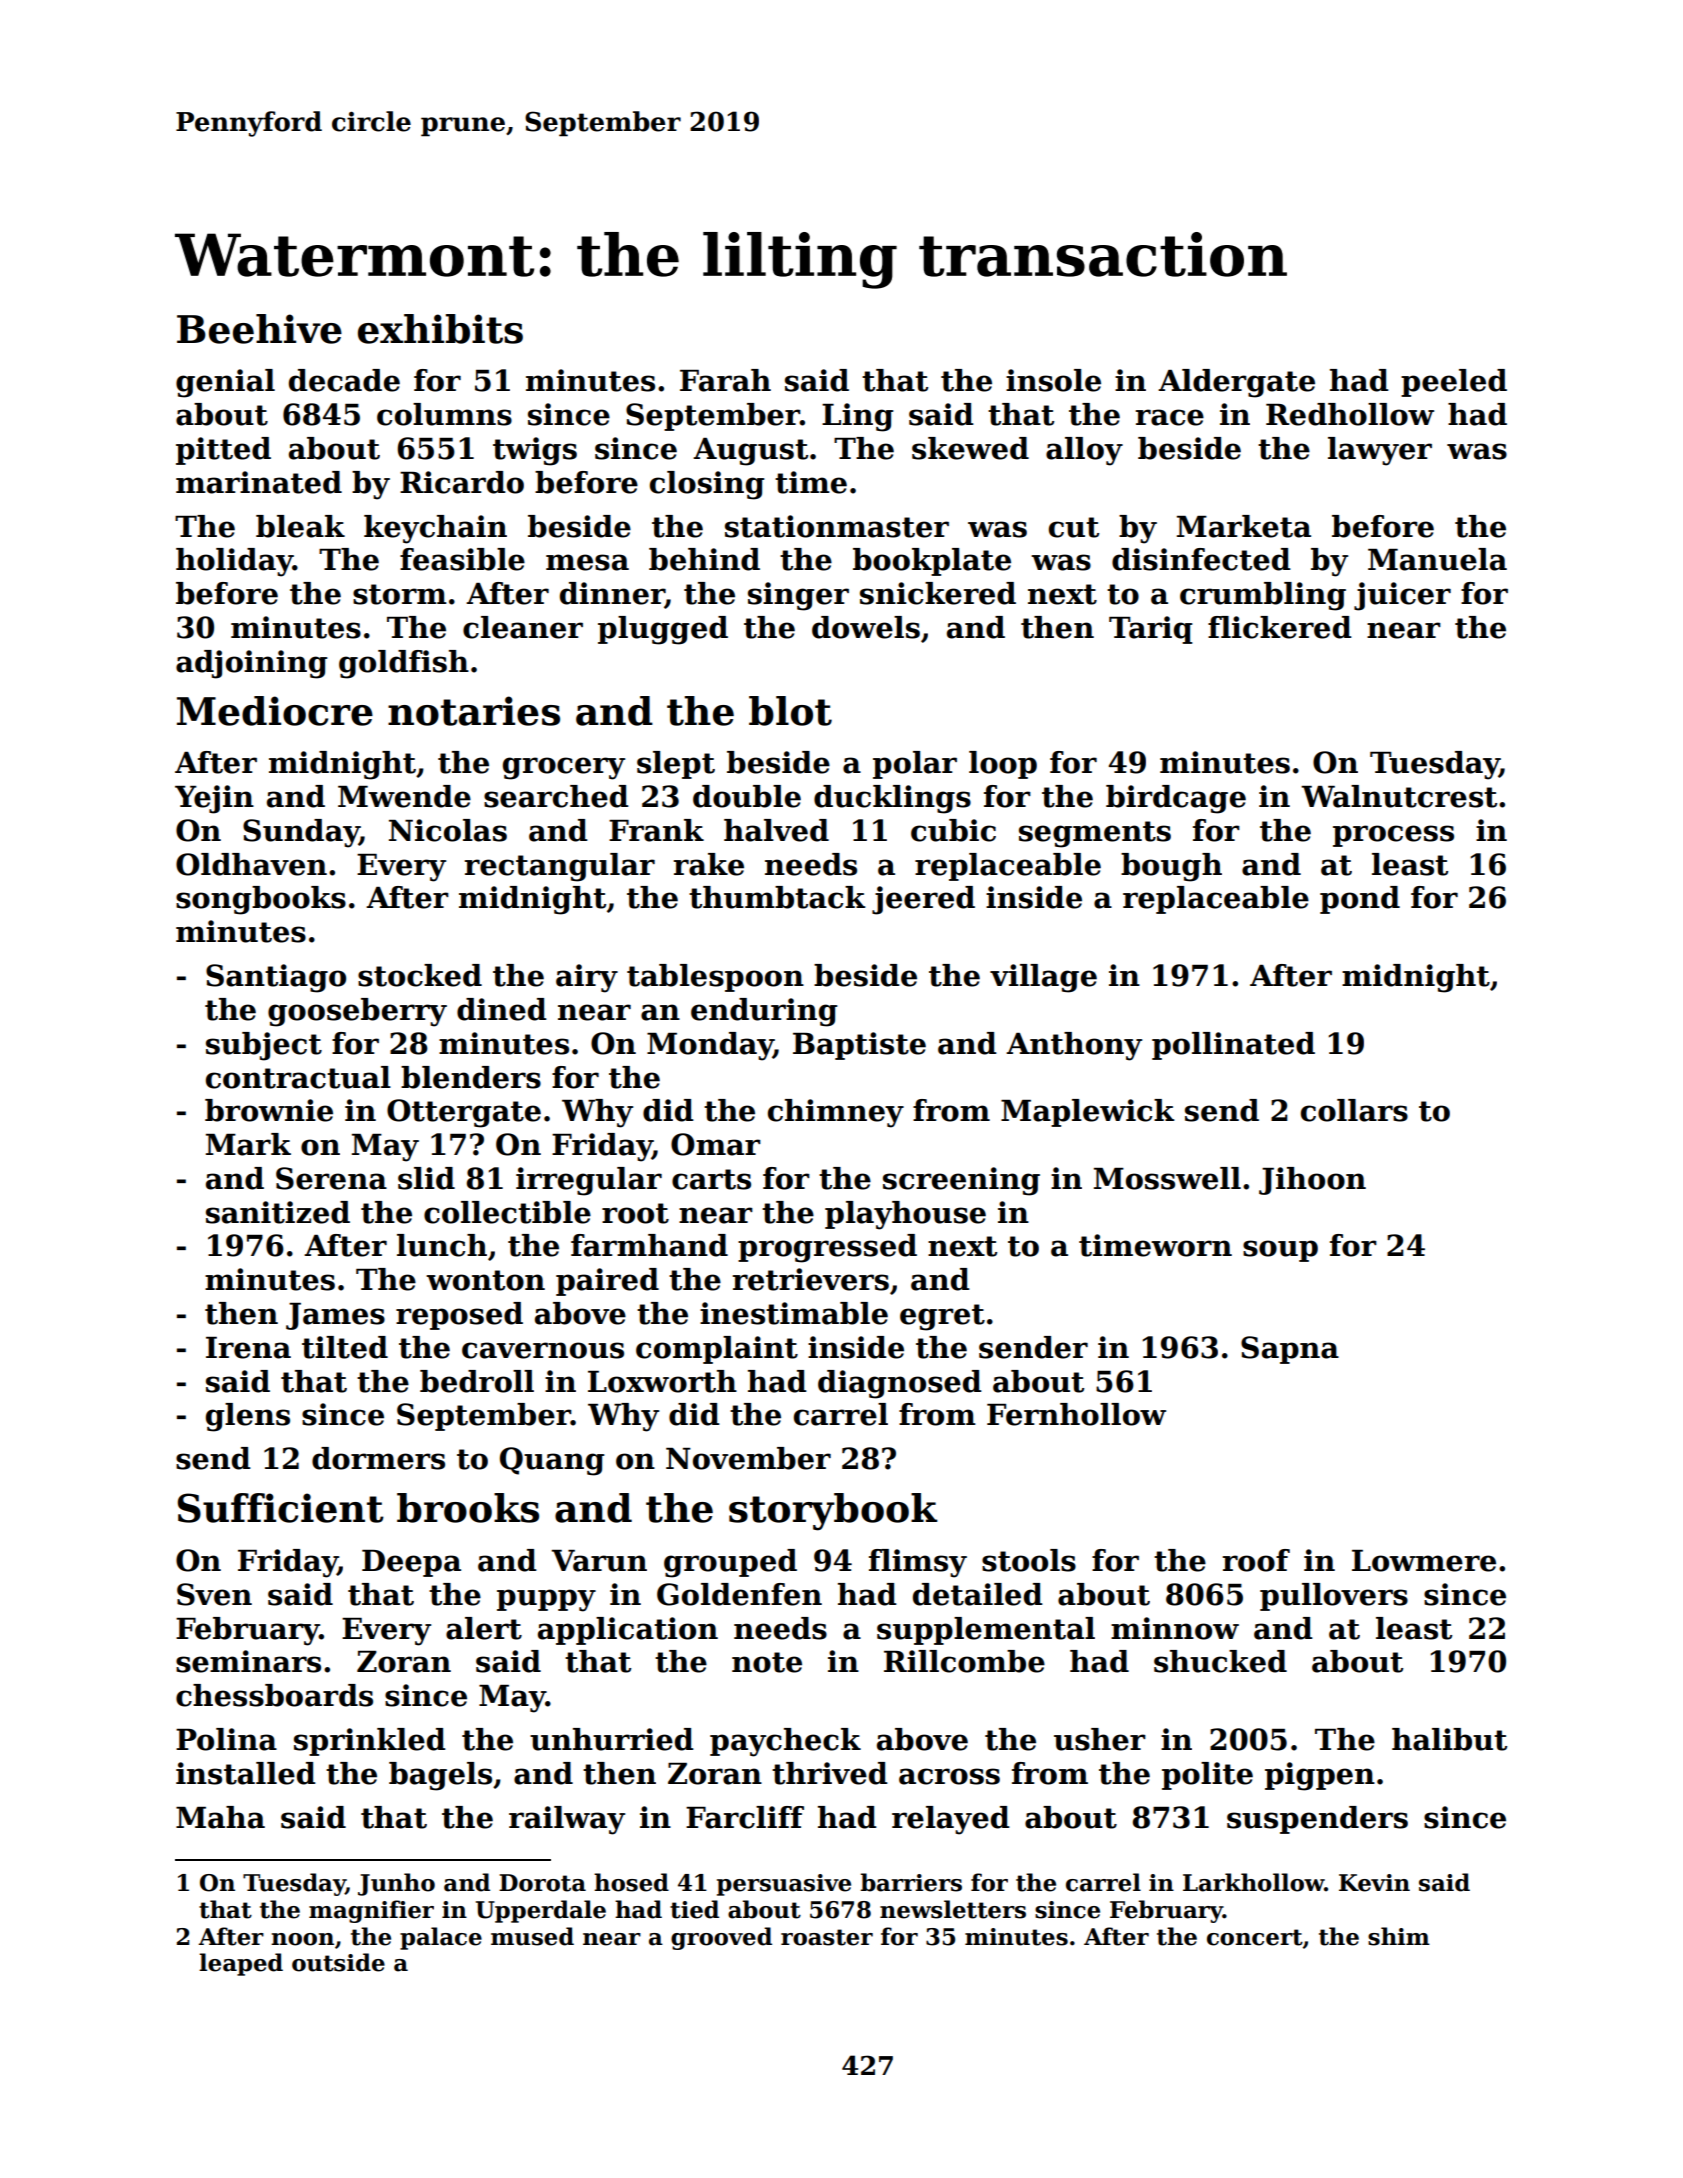 The image size is (1683, 2178). I want to click on Aldergate, so click(1236, 383).
